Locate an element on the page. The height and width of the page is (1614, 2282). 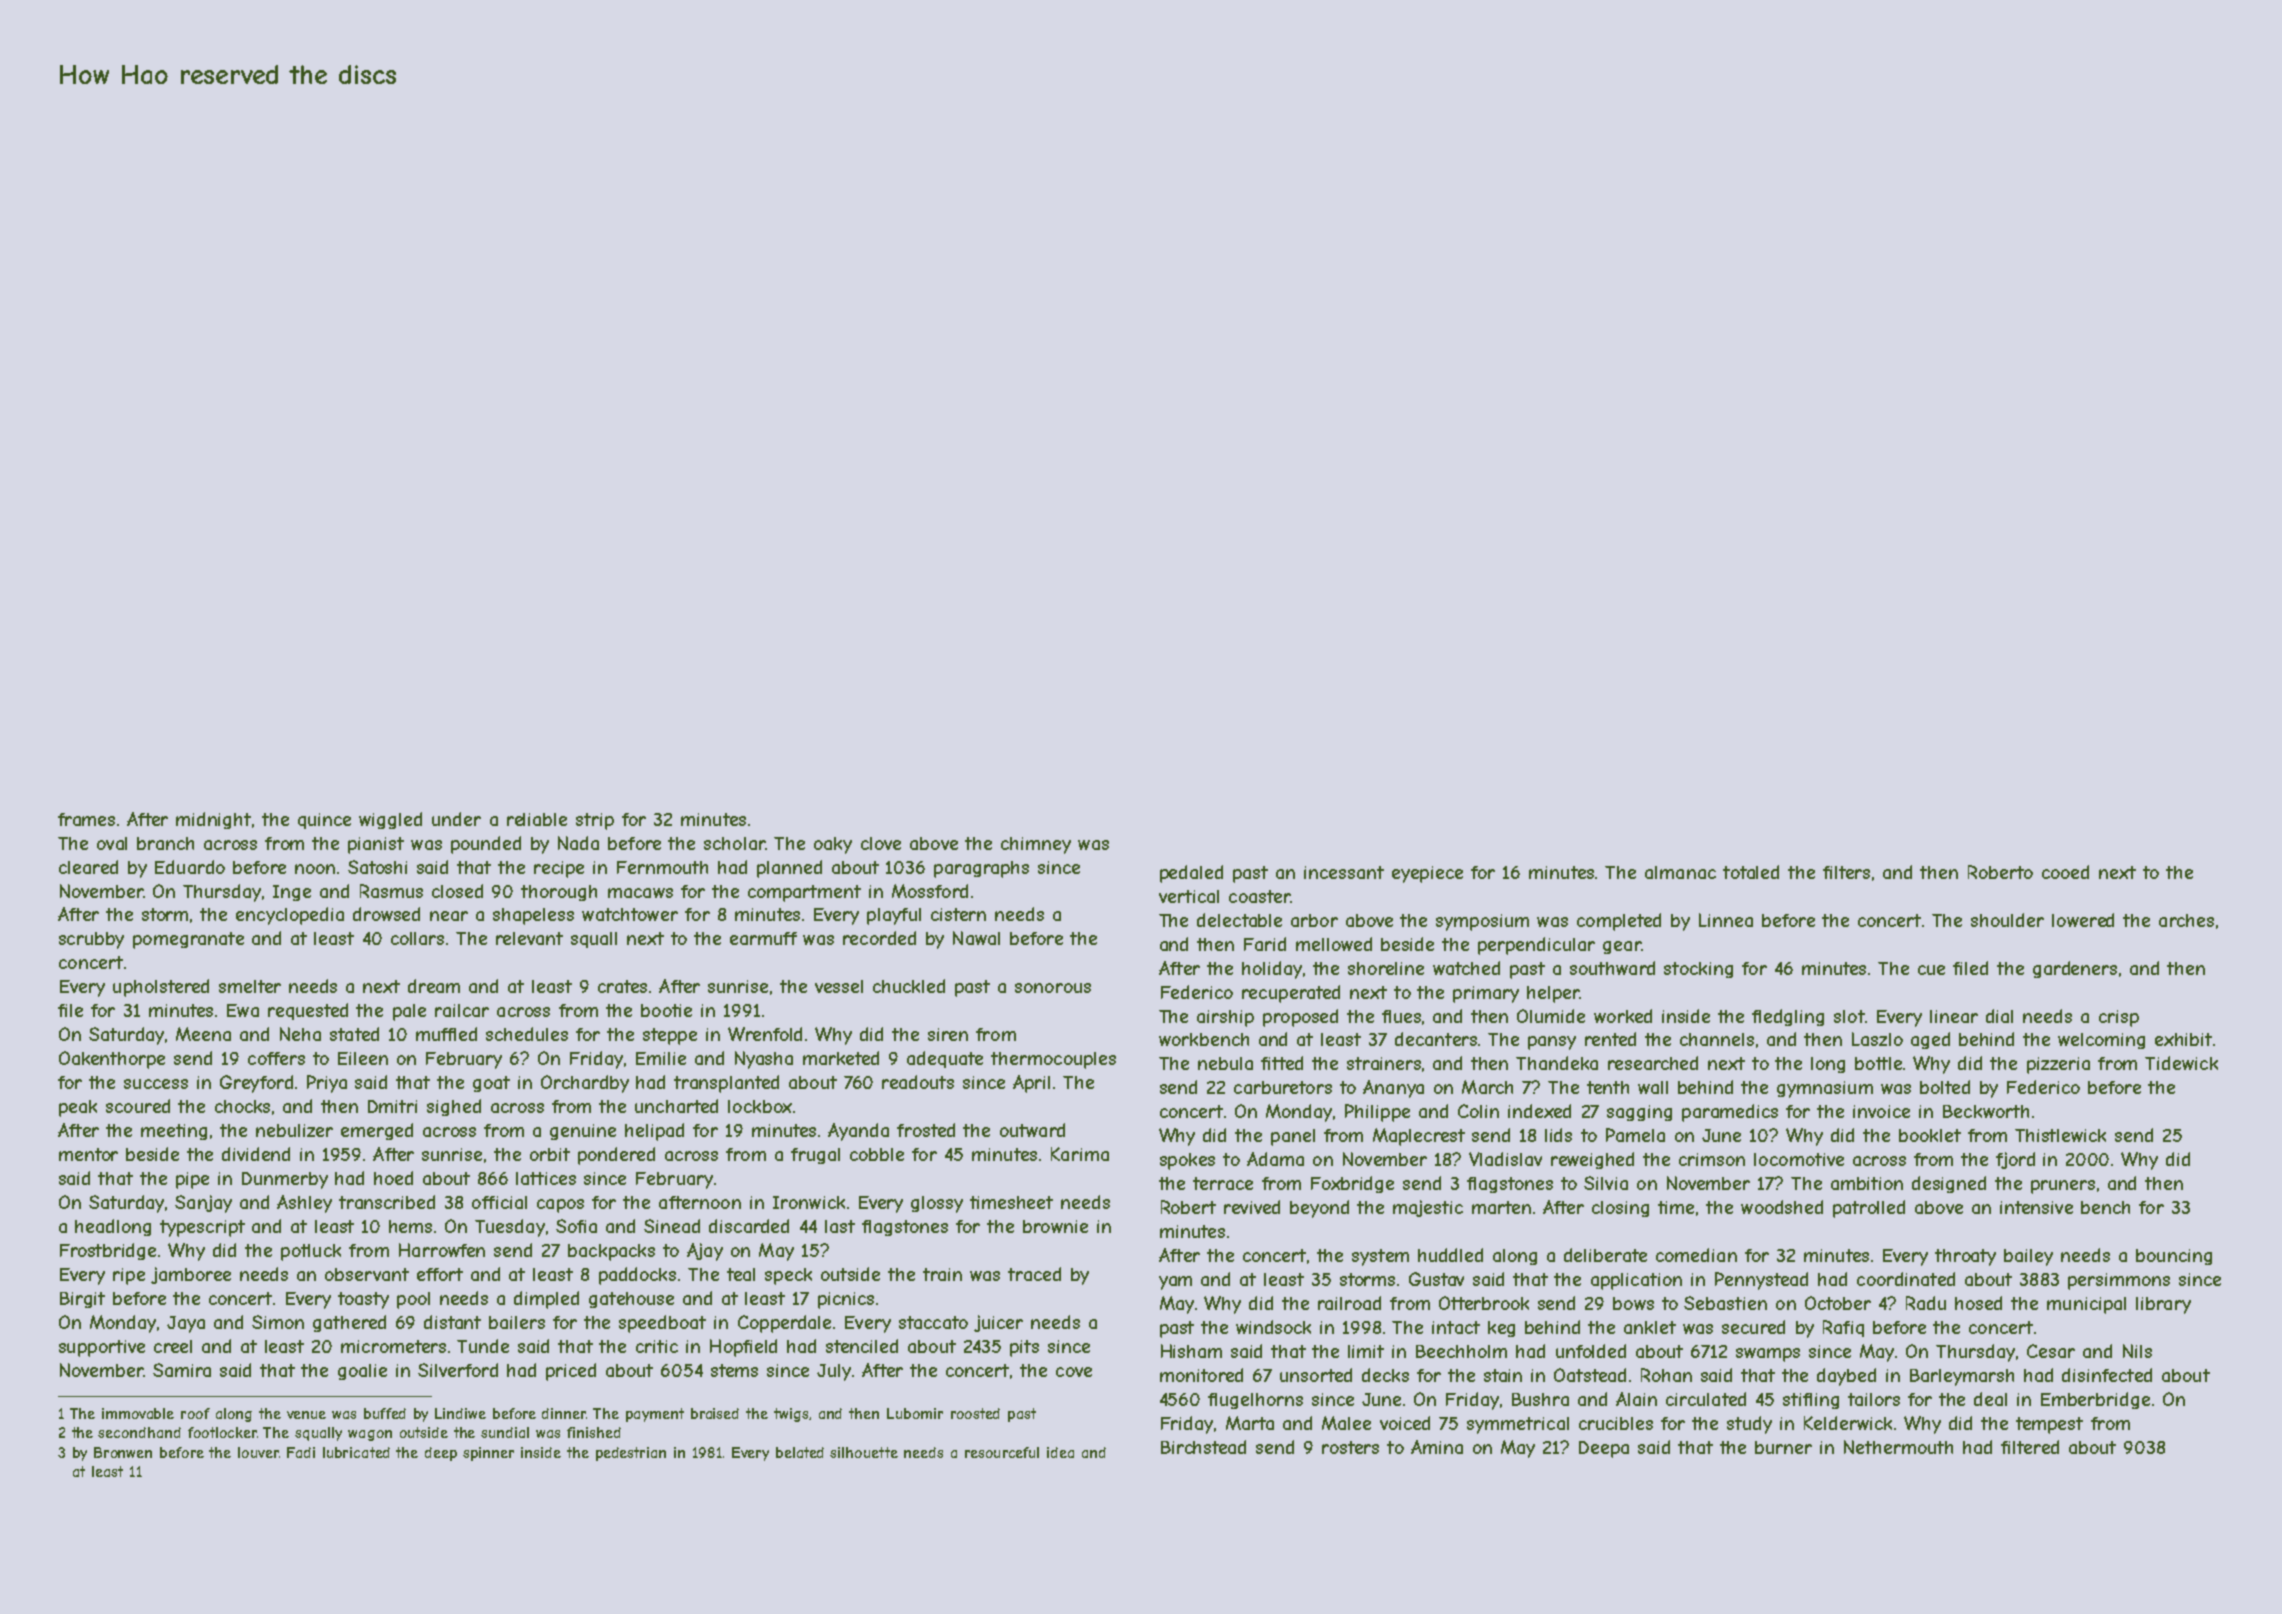
Frostbridge is located at coordinates (108, 1251).
